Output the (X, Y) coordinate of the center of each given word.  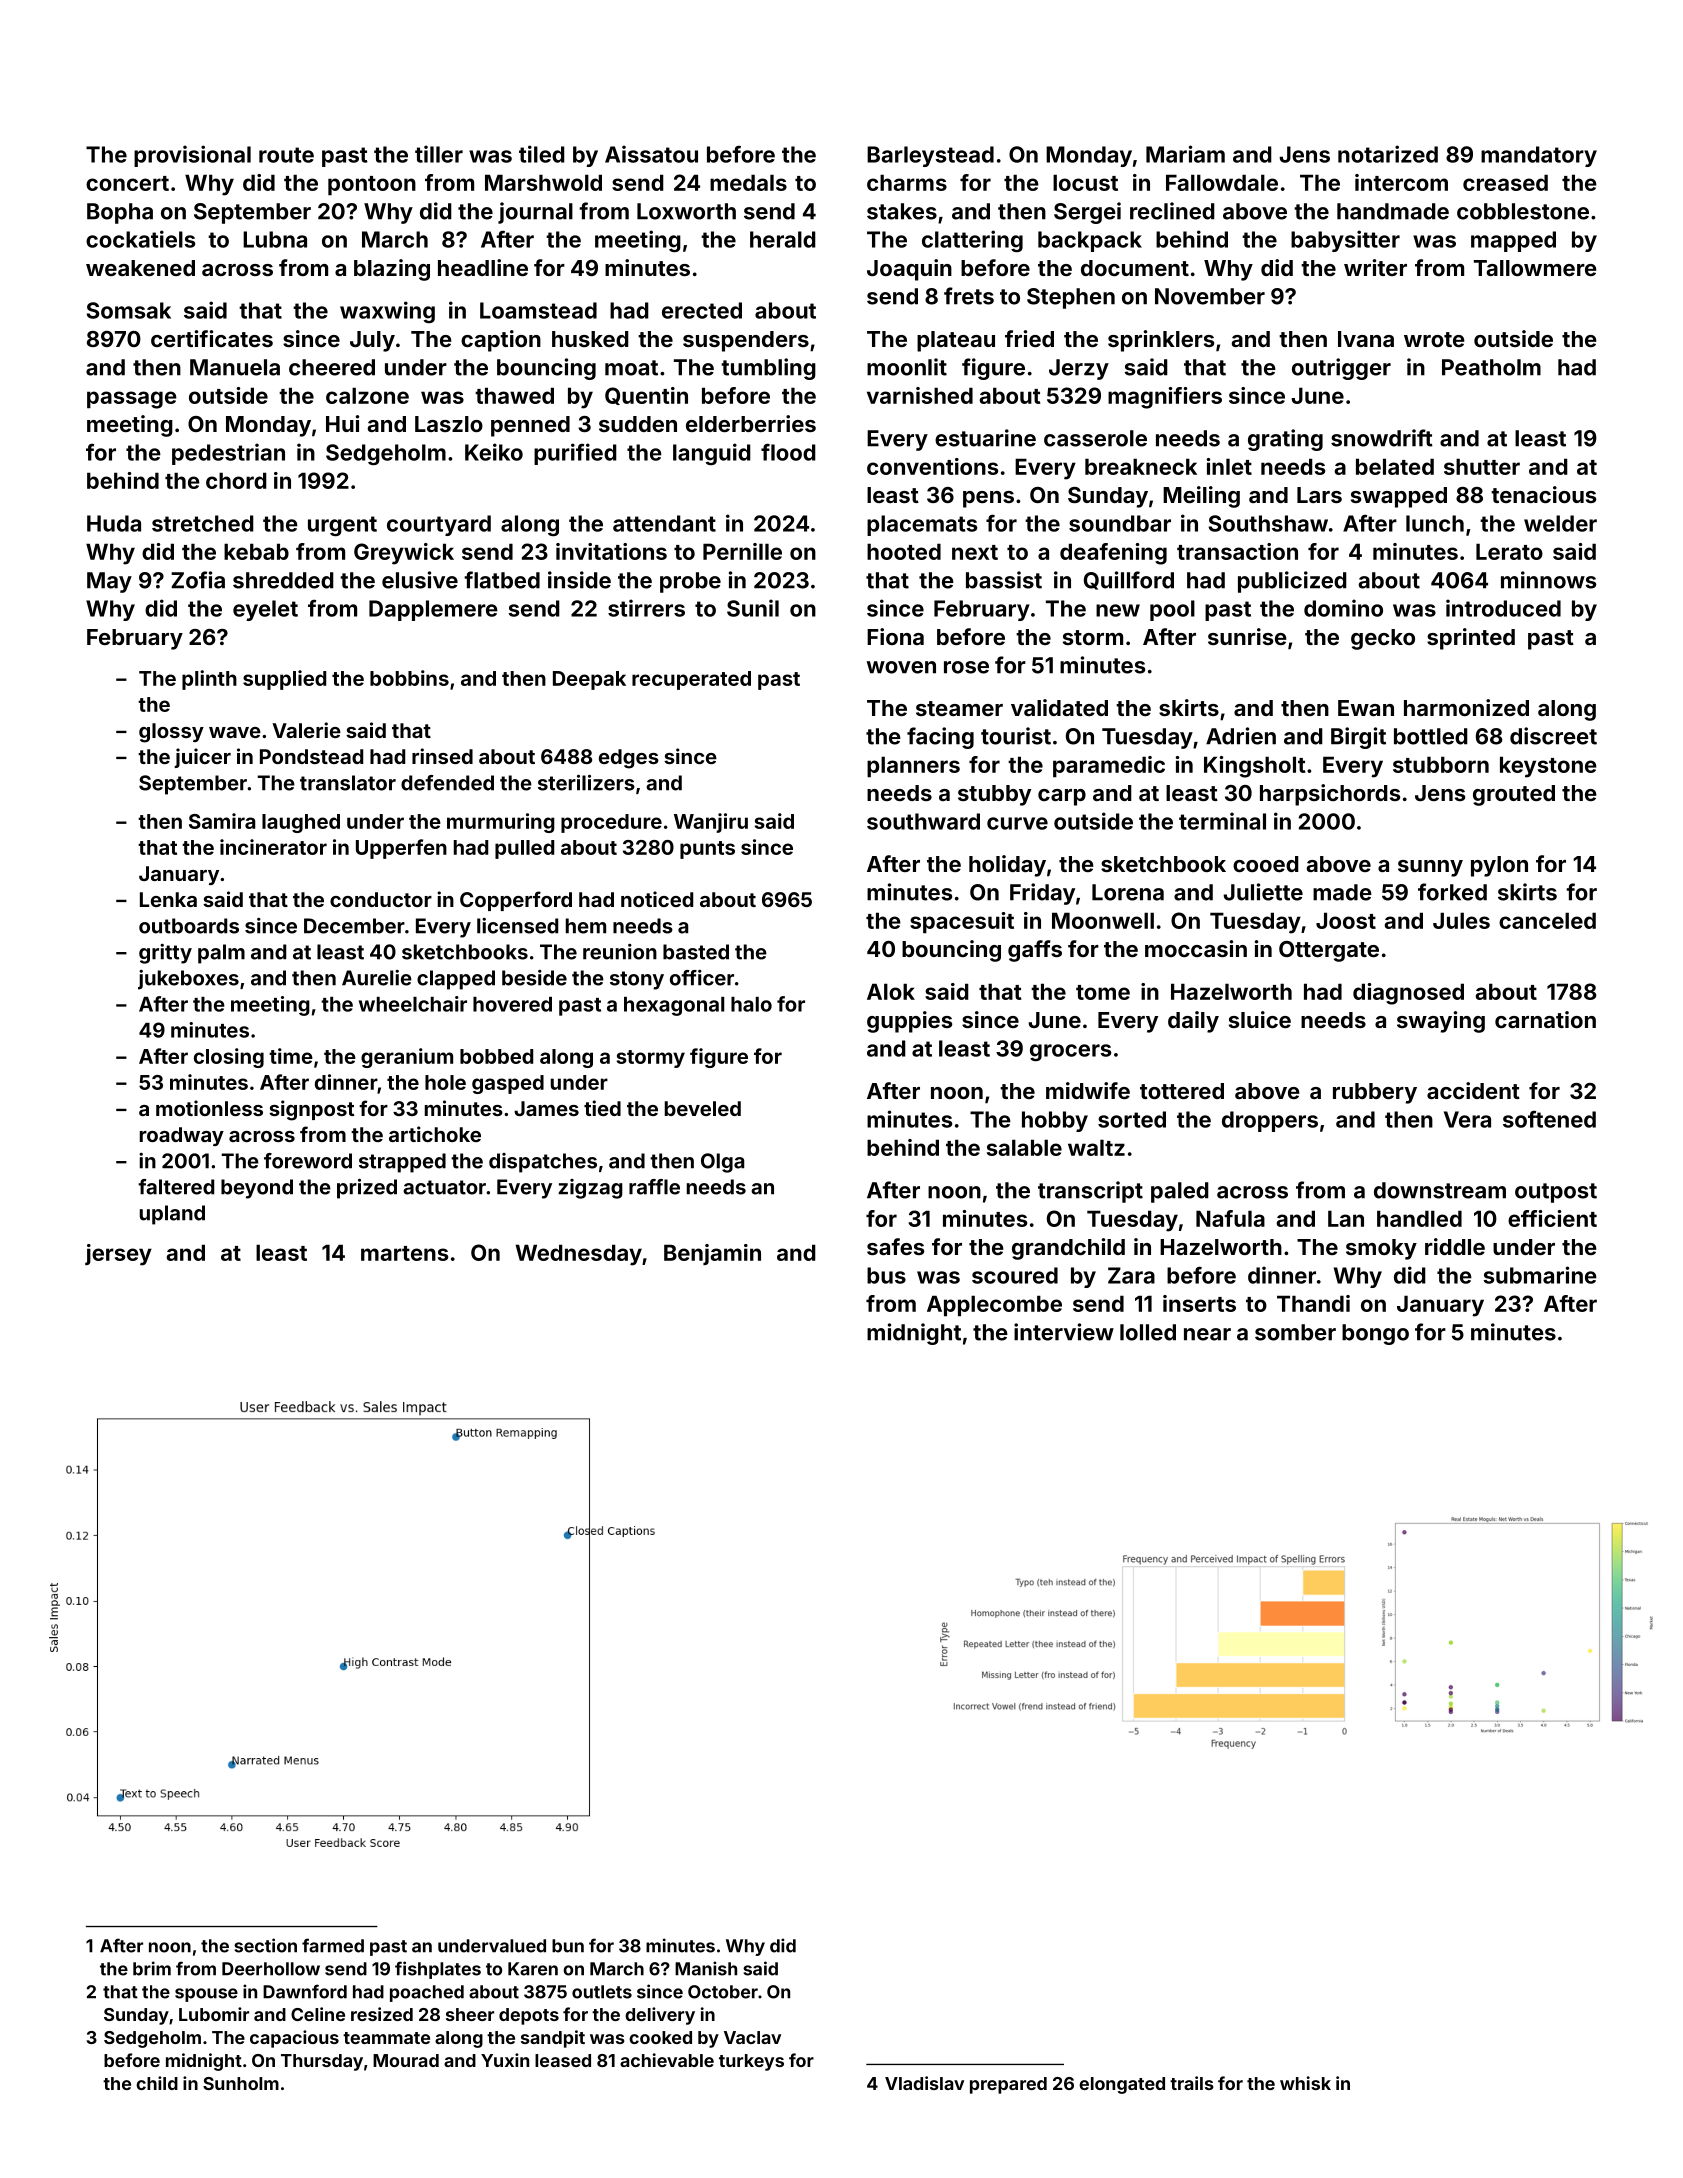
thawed (514, 395)
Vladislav (924, 2083)
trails (1192, 2083)
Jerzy (1079, 369)
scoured (1015, 1275)
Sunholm (241, 2083)
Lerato (1509, 551)
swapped (1399, 497)
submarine (1540, 1275)
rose (966, 667)
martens (404, 1253)
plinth (209, 680)
